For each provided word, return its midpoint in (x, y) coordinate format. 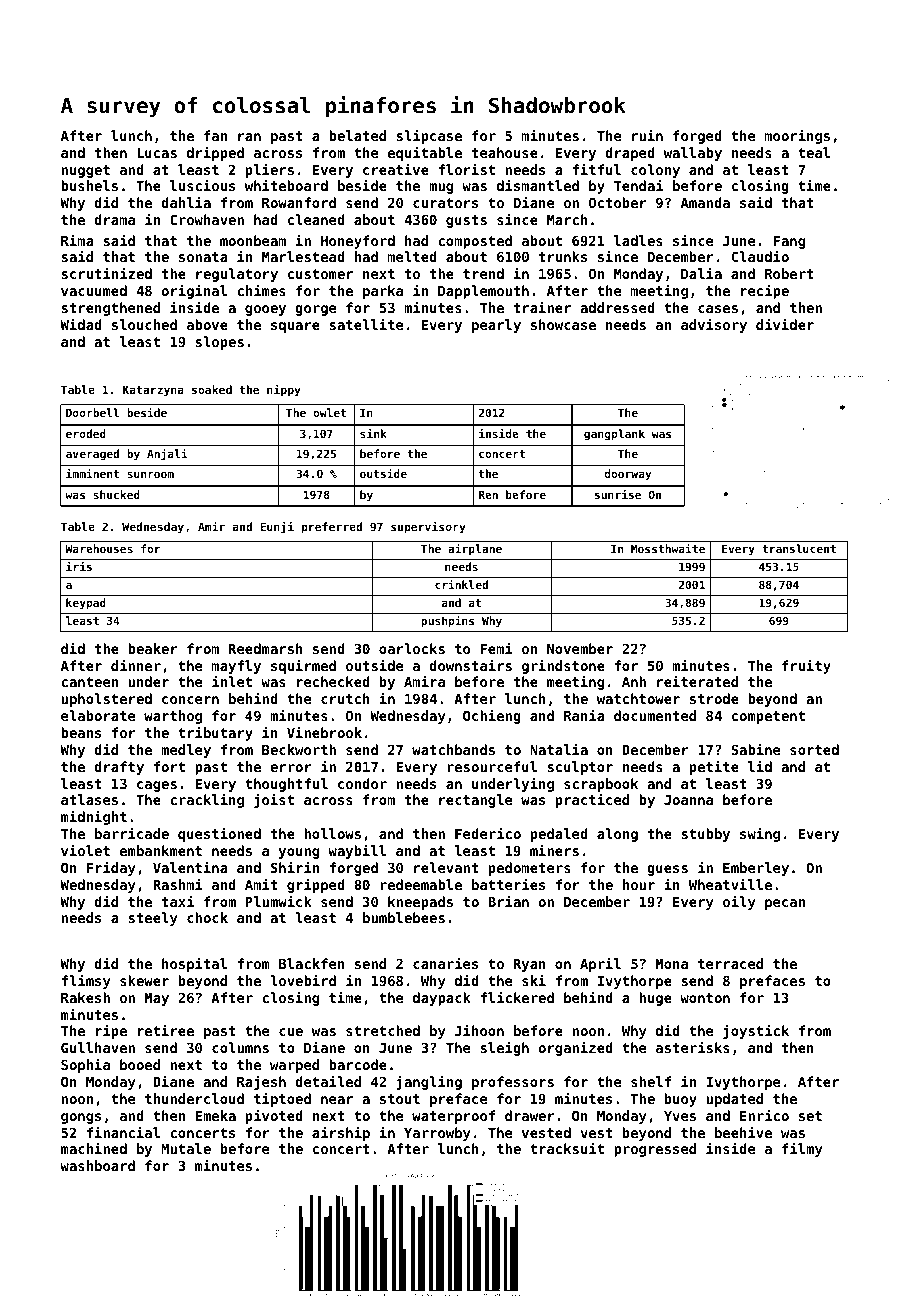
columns (240, 1047)
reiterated (697, 681)
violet (85, 850)
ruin (647, 135)
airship (341, 1133)
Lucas (157, 153)
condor (362, 783)
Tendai (638, 185)
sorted (814, 749)
